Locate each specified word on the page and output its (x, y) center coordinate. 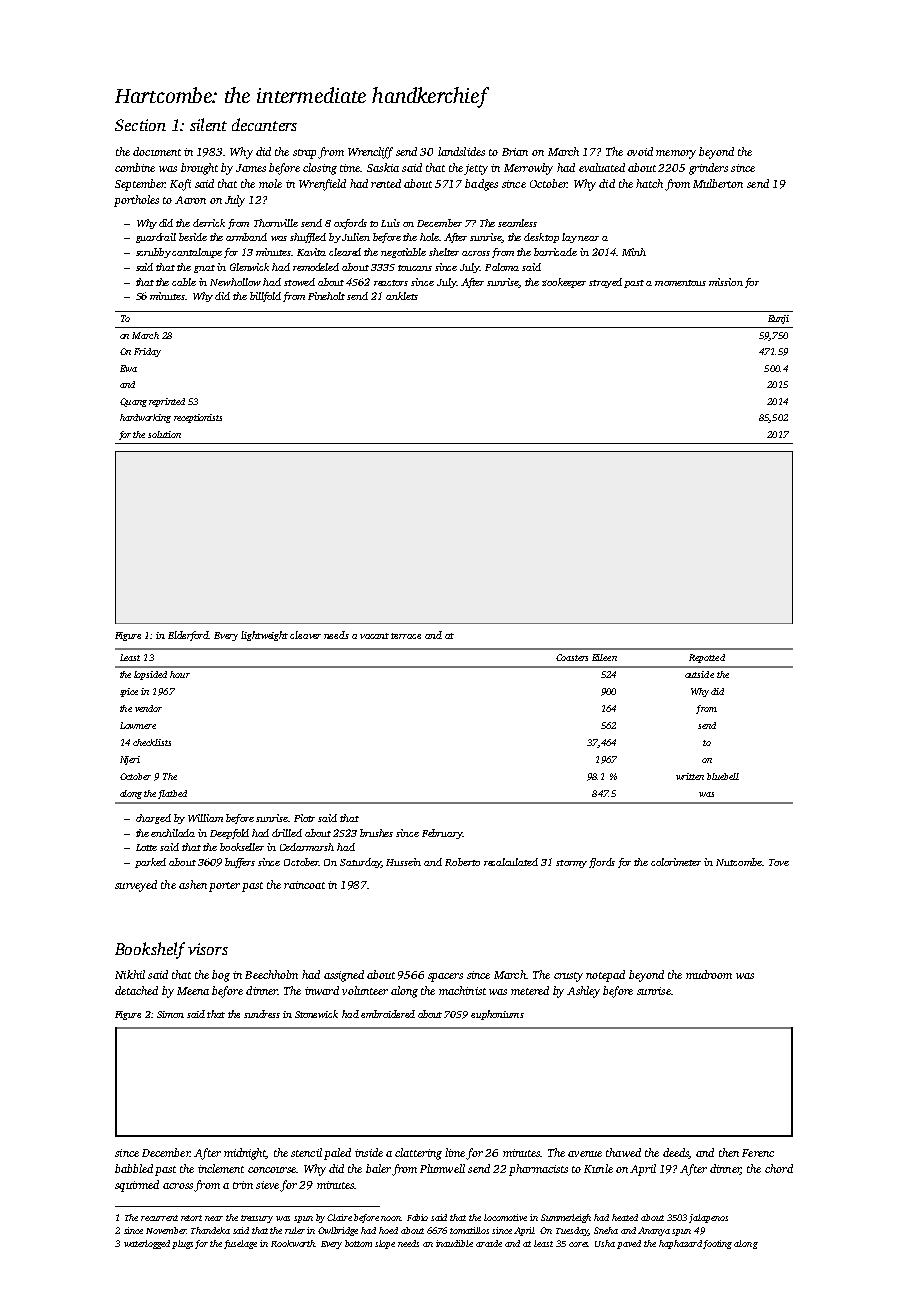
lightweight (264, 636)
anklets (402, 296)
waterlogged (147, 1244)
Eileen (604, 657)
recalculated (511, 862)
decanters (264, 124)
